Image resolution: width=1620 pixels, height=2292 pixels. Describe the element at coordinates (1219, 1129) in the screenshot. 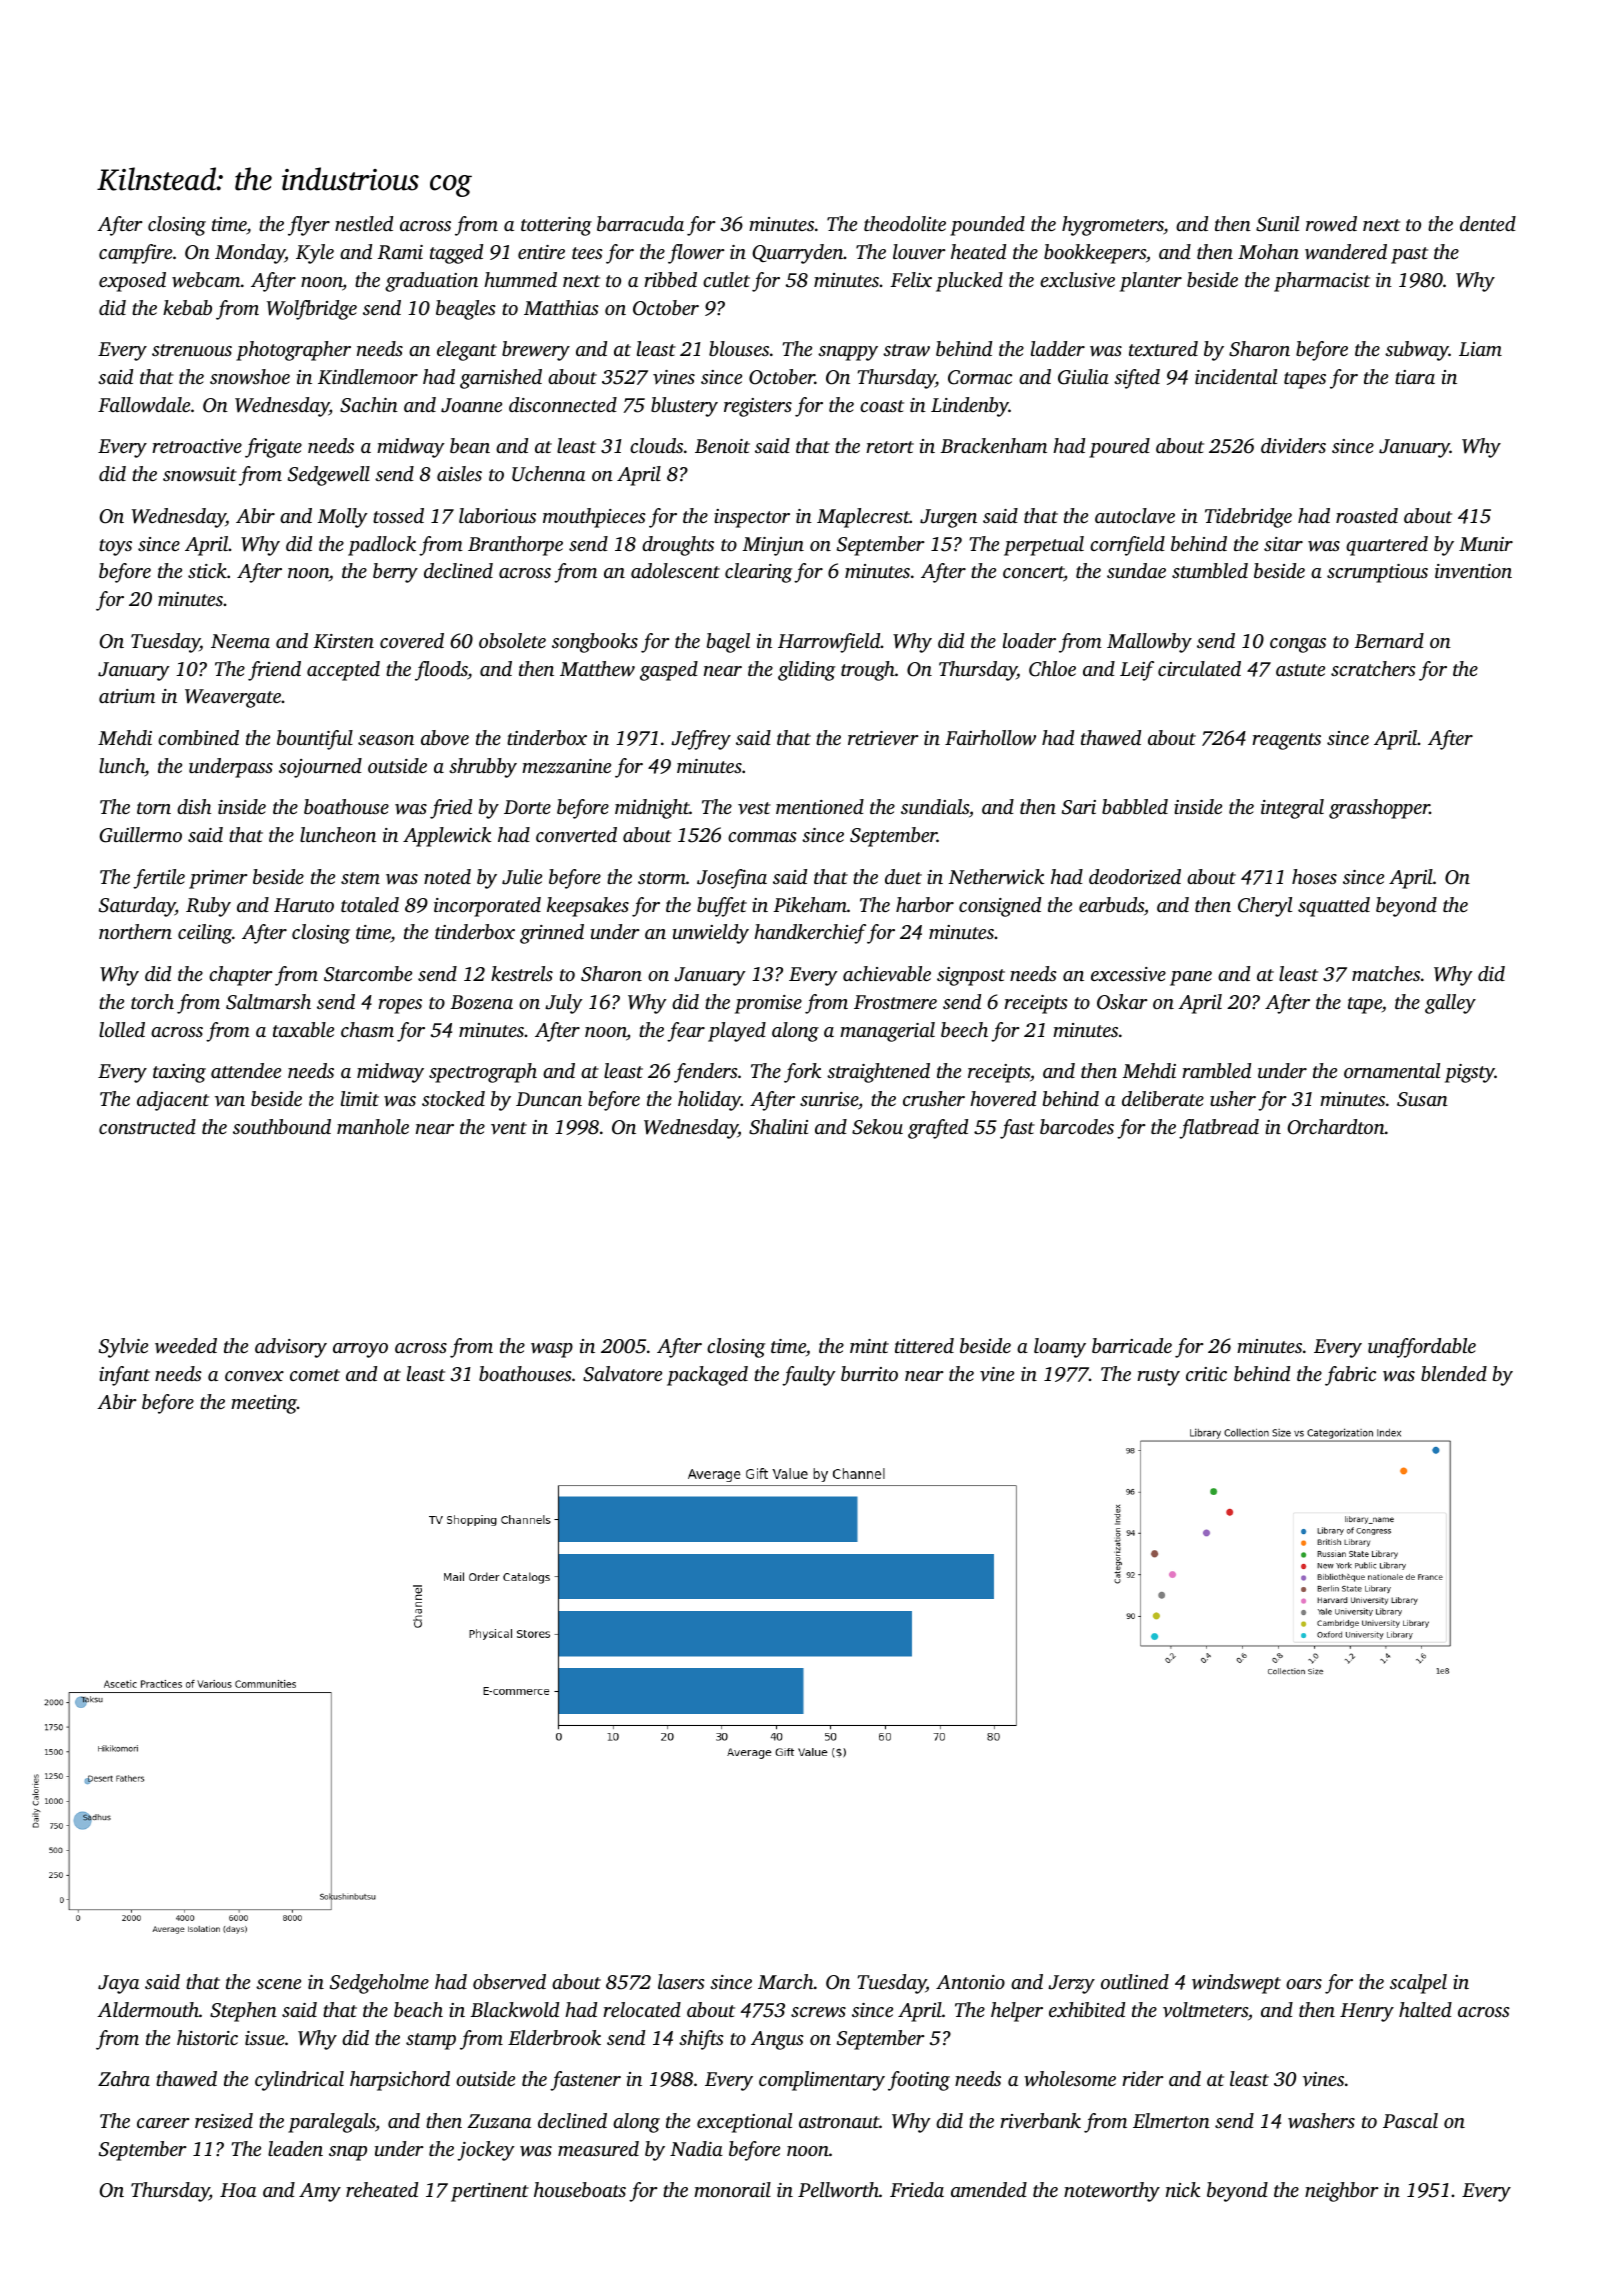

I see `flatbread` at that location.
